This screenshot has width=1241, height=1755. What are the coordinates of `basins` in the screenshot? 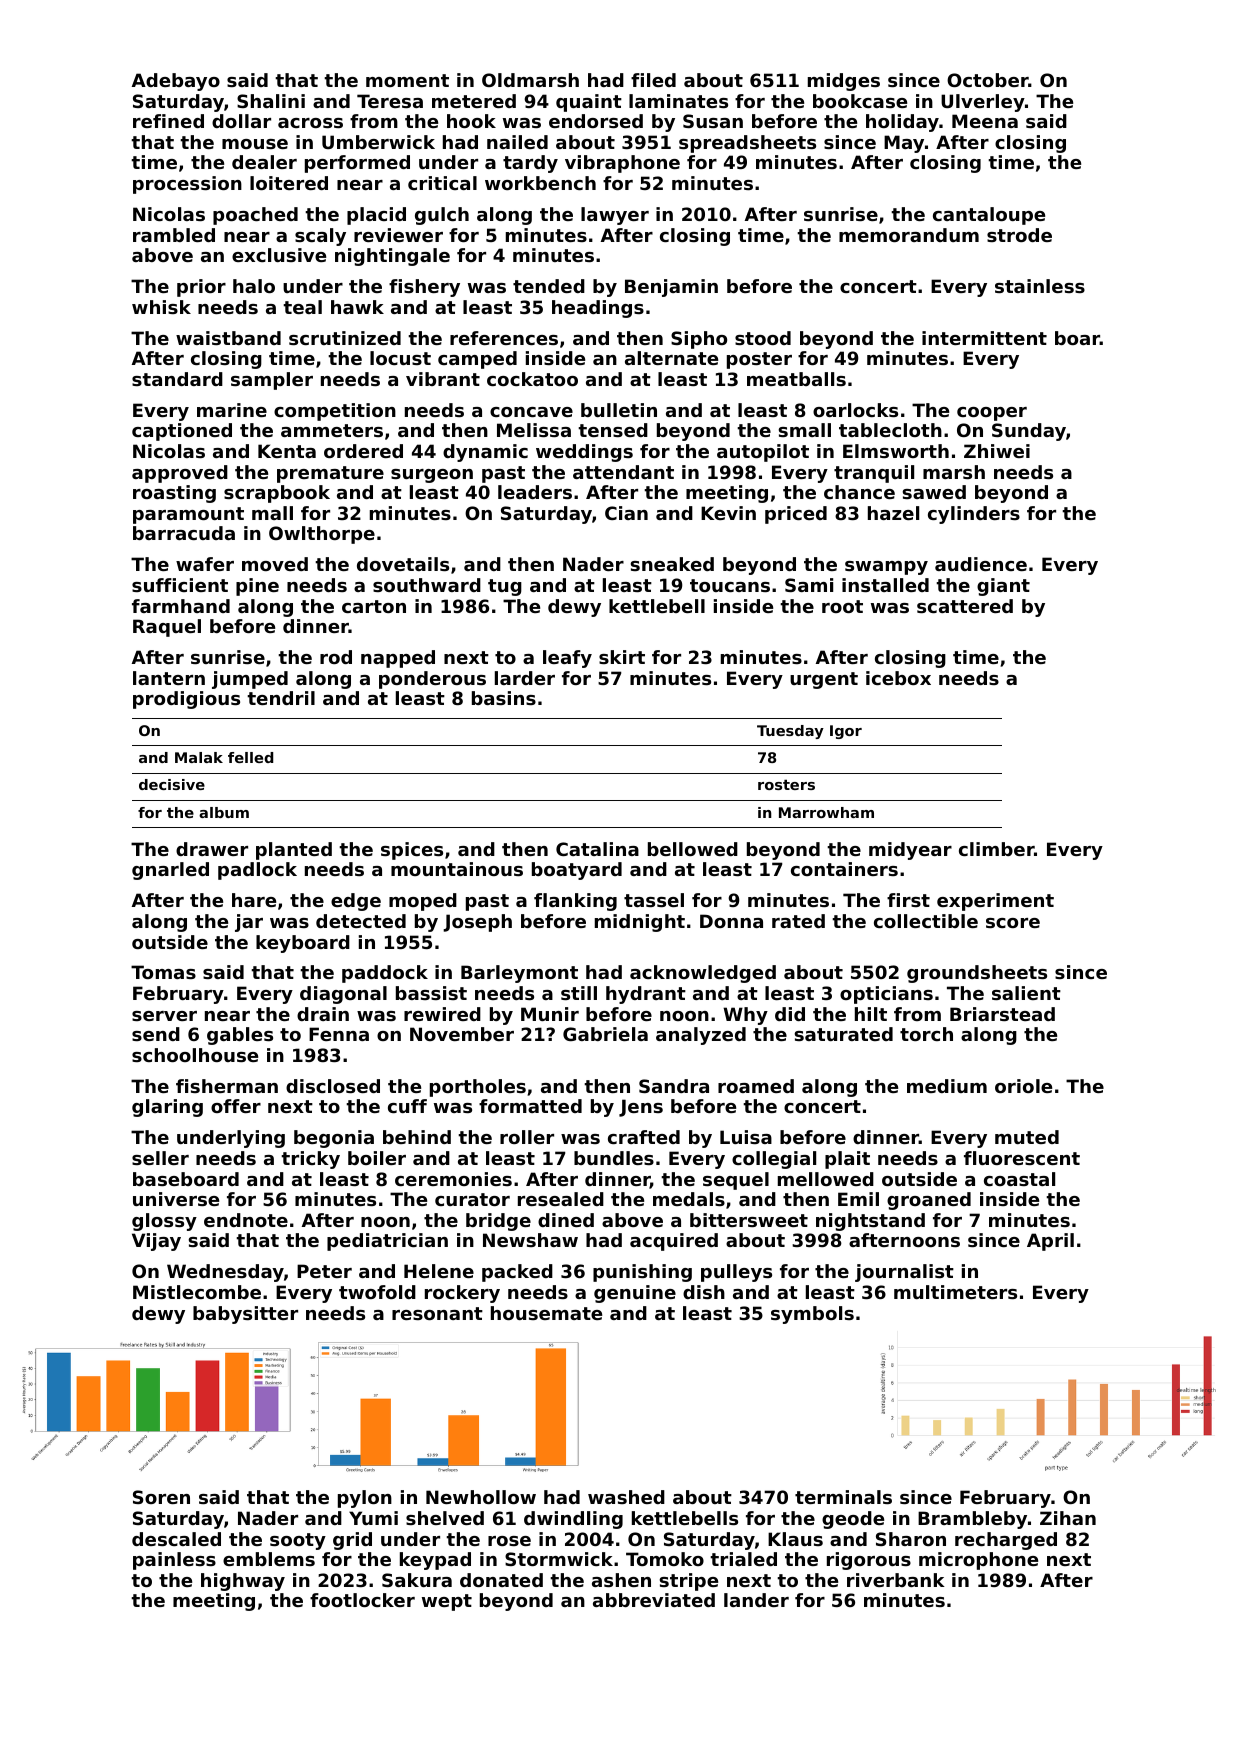 It's located at (504, 698).
